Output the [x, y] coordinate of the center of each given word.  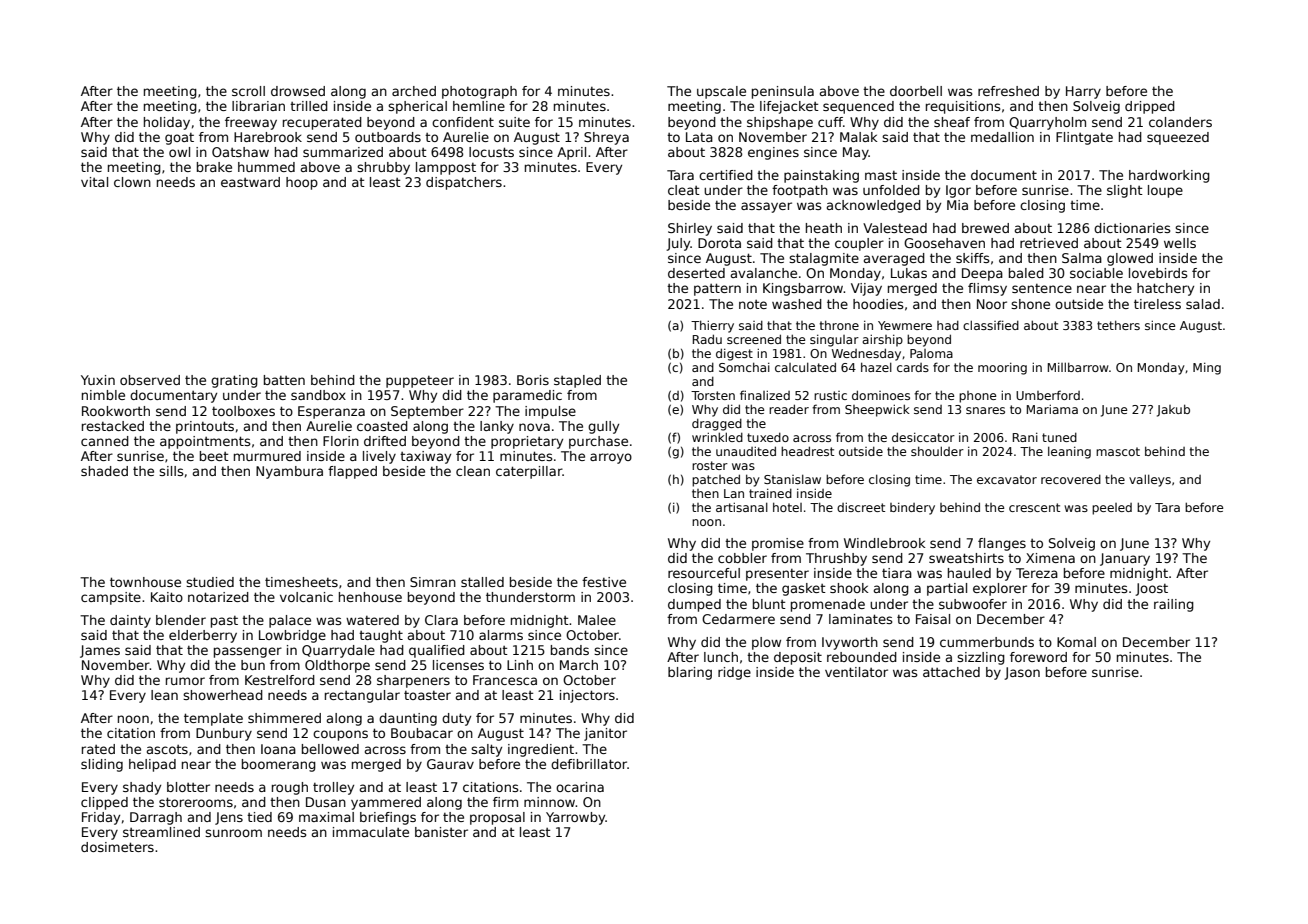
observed [150, 380]
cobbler [742, 558]
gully [603, 427]
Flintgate [1084, 138]
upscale [721, 92]
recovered [1071, 479]
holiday [167, 123]
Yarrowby [575, 818]
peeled [1112, 509]
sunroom [233, 833]
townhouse [145, 582]
